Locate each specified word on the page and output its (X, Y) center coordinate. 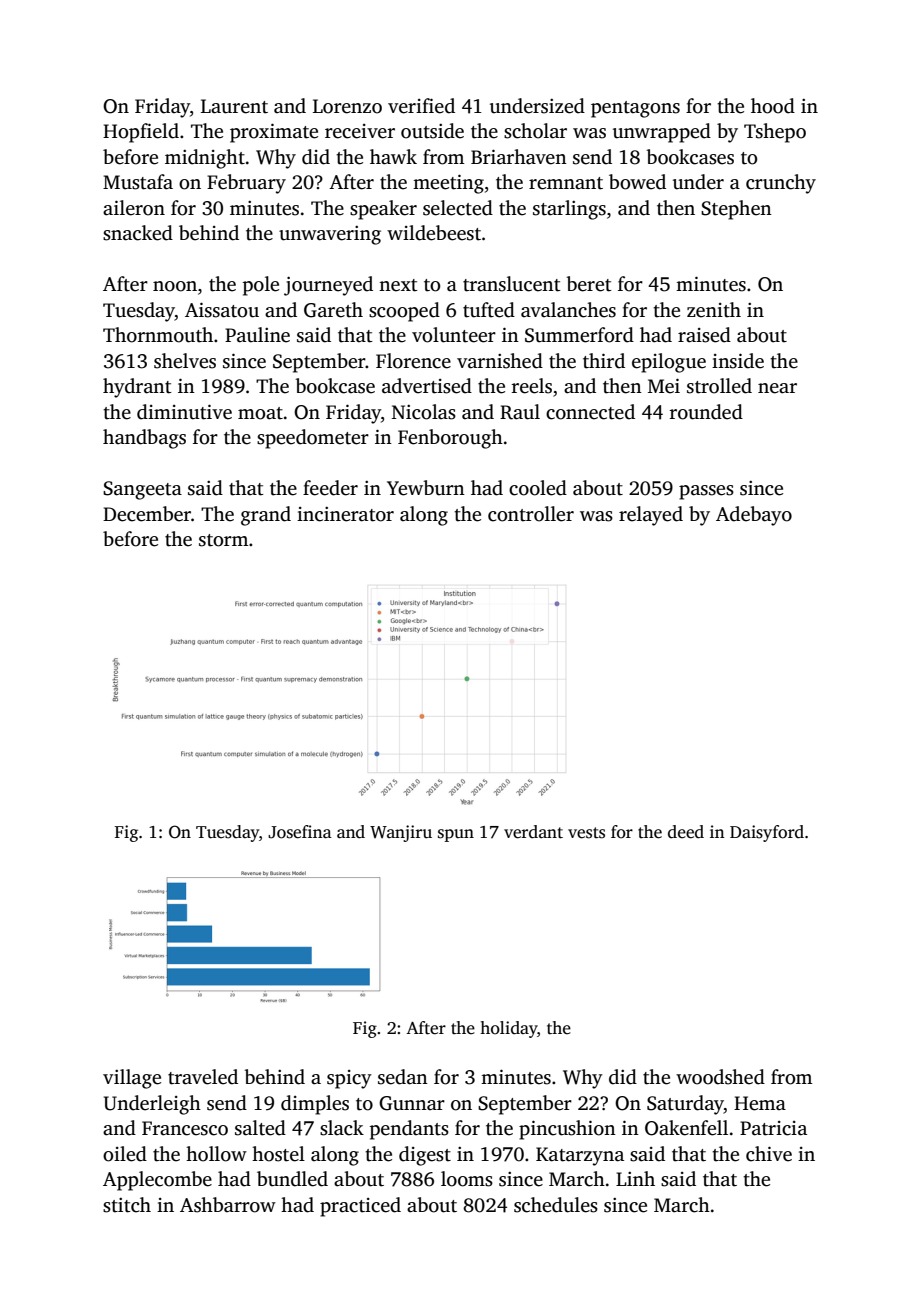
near (777, 388)
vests (586, 833)
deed (686, 832)
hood (773, 106)
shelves (185, 361)
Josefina (300, 832)
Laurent (234, 106)
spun (456, 835)
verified (421, 106)
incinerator (345, 514)
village (132, 1079)
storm (223, 540)
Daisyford (767, 833)
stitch (127, 1205)
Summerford (579, 335)
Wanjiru (401, 833)
